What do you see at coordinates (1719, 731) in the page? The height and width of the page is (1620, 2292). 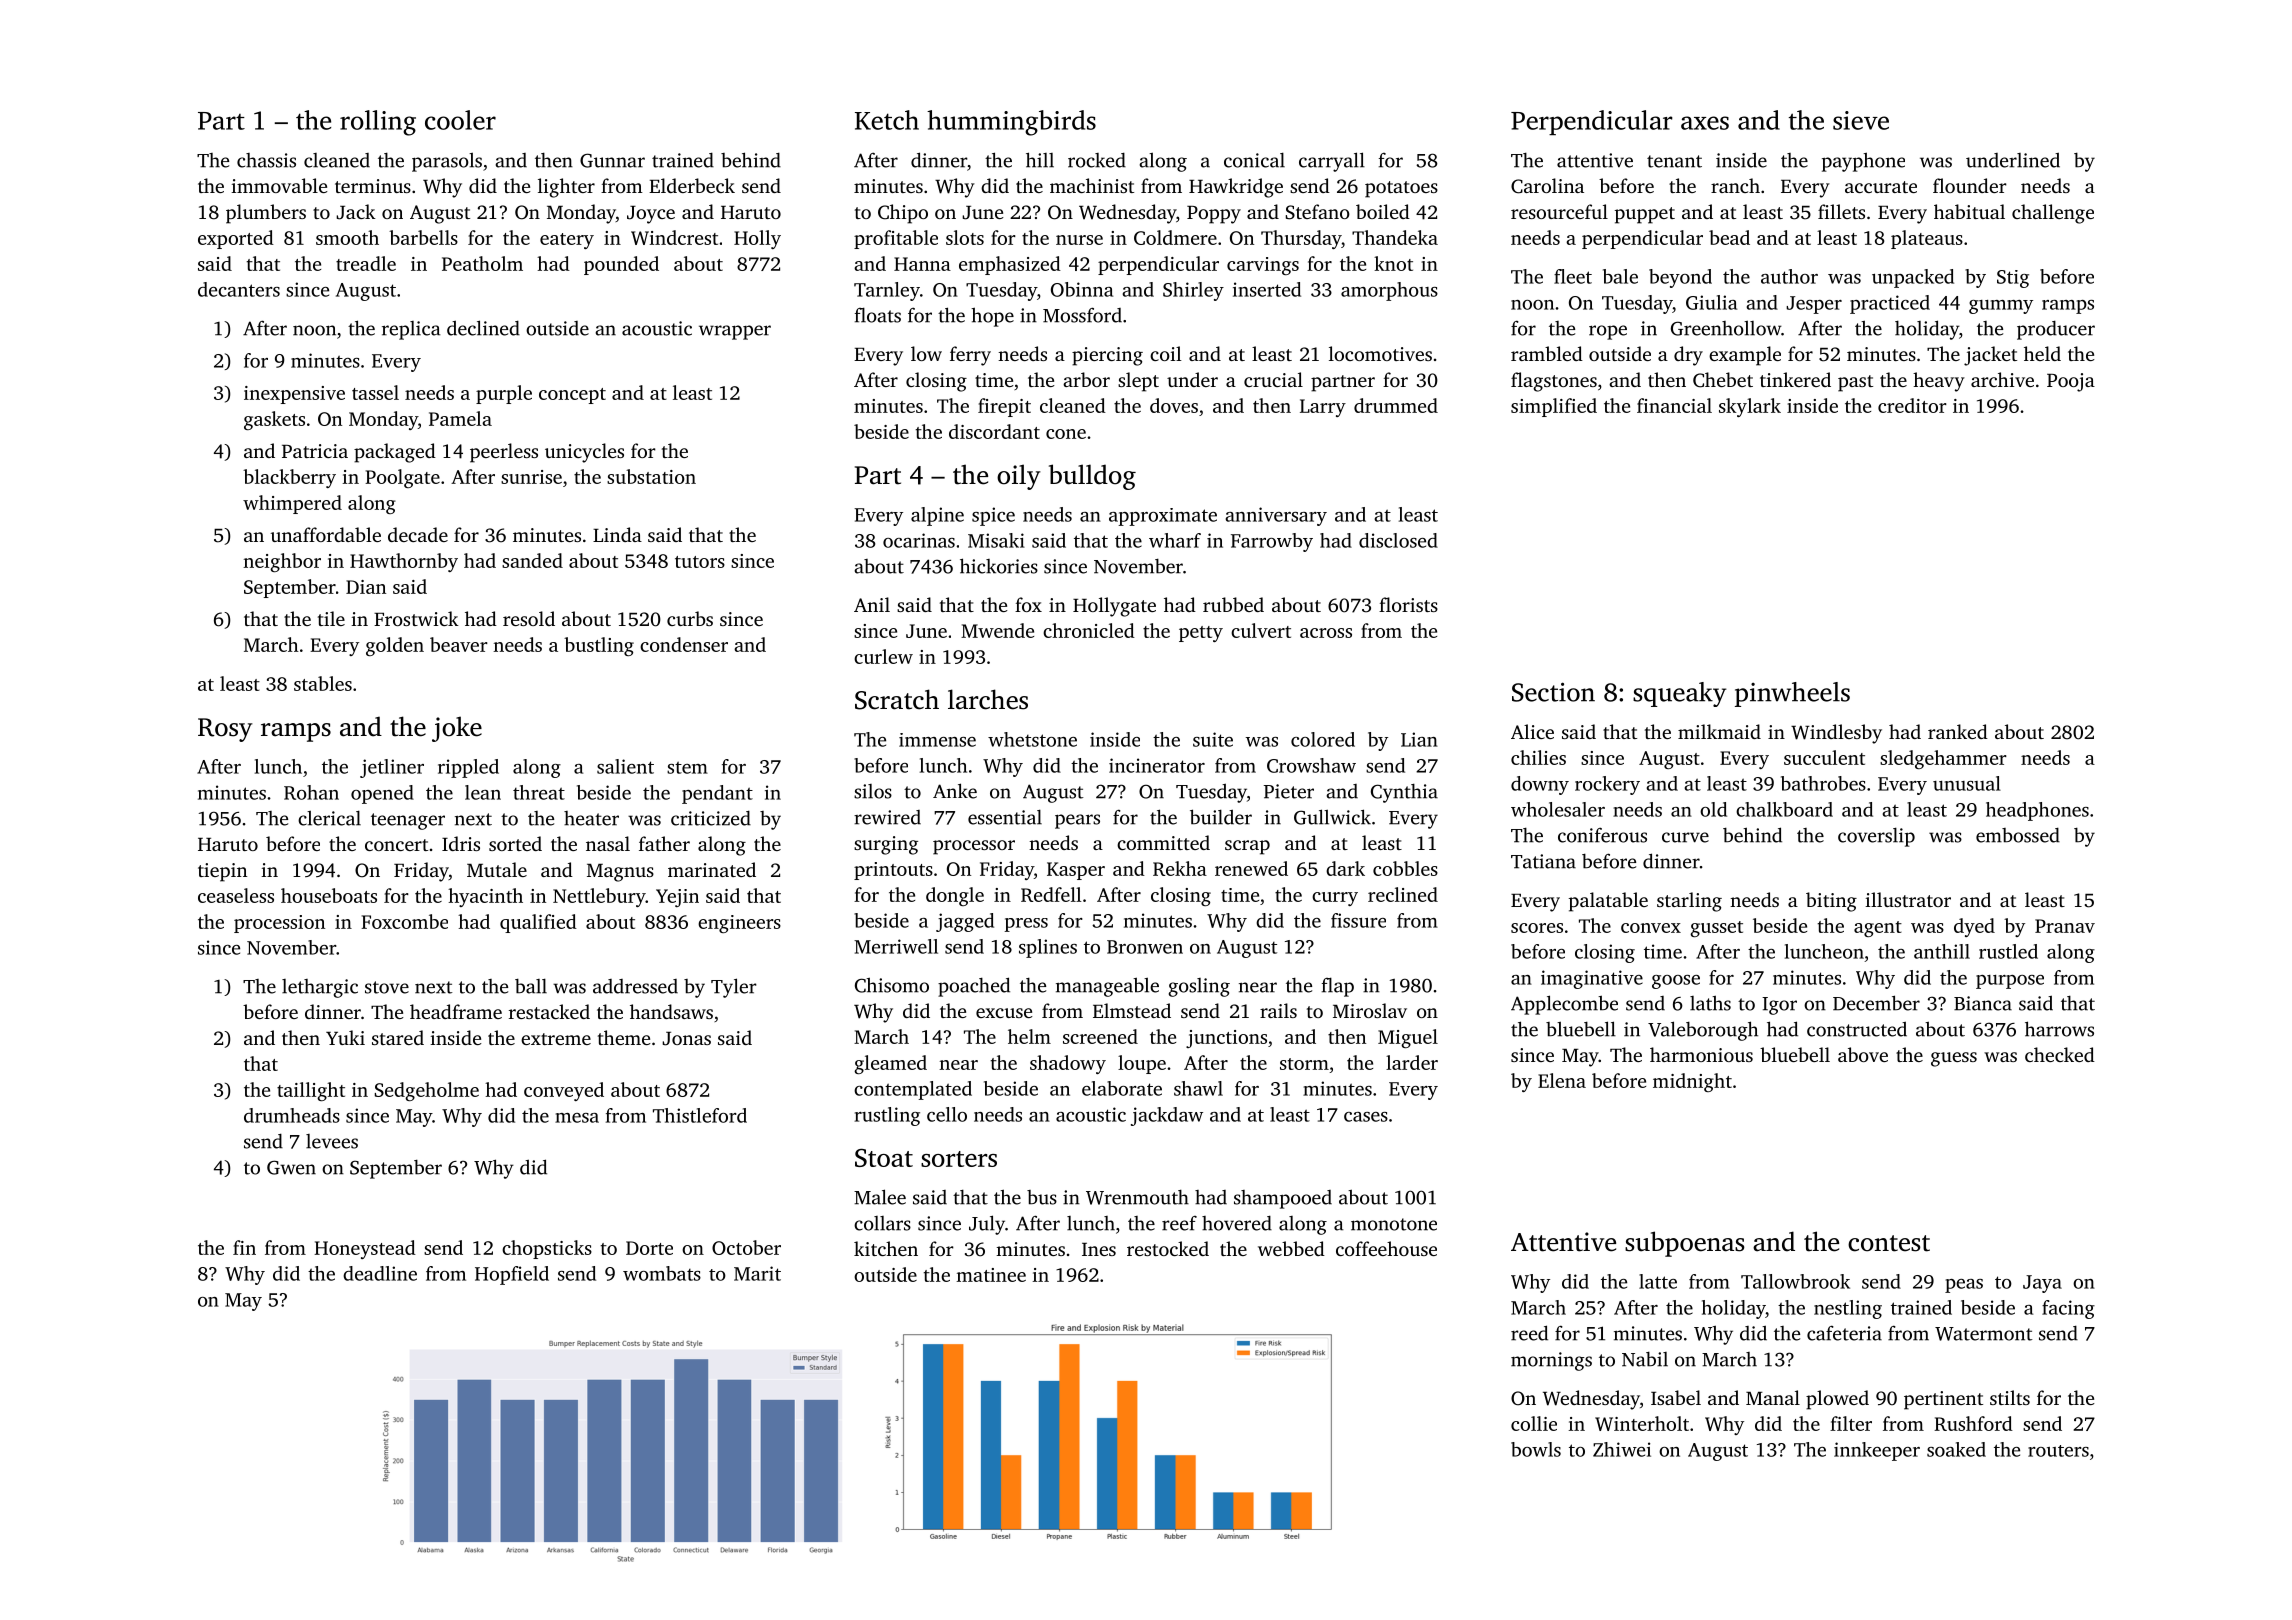 I see `milkmaid` at bounding box center [1719, 731].
